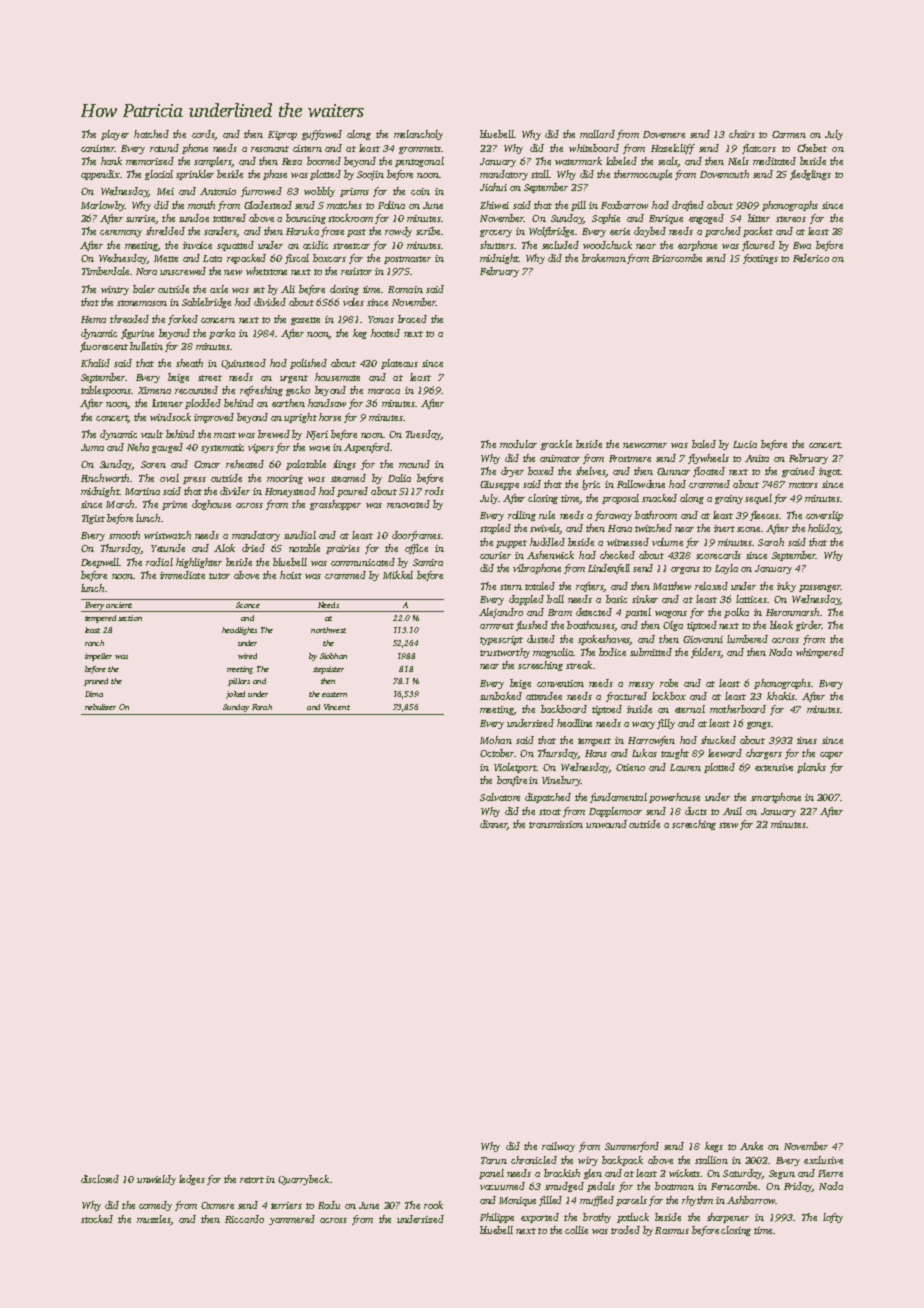 The width and height of the screenshot is (924, 1308). I want to click on Tuesday, so click(423, 435).
